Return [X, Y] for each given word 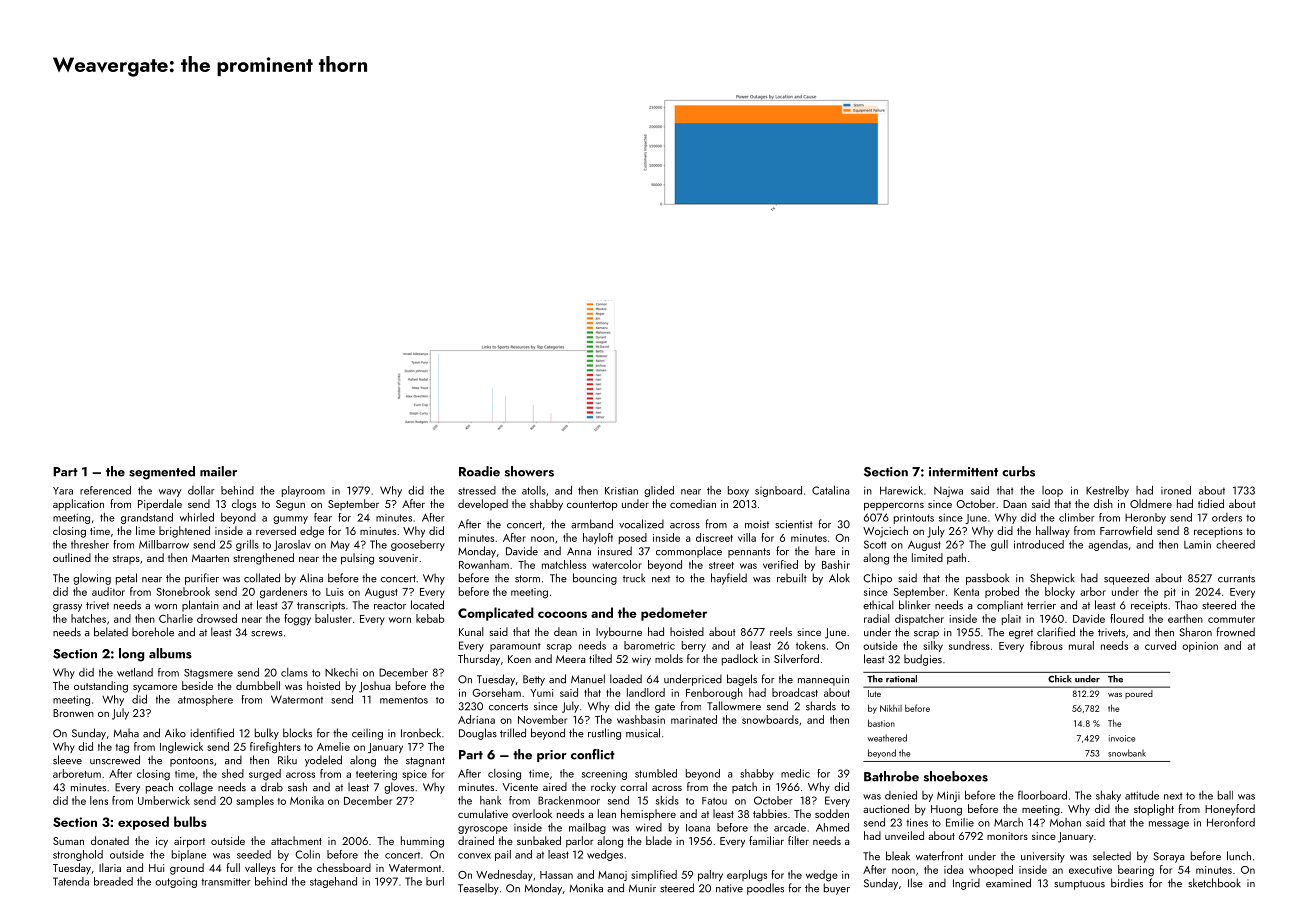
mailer [218, 471]
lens [99, 800]
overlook [532, 813]
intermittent [963, 472]
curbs [1018, 471]
